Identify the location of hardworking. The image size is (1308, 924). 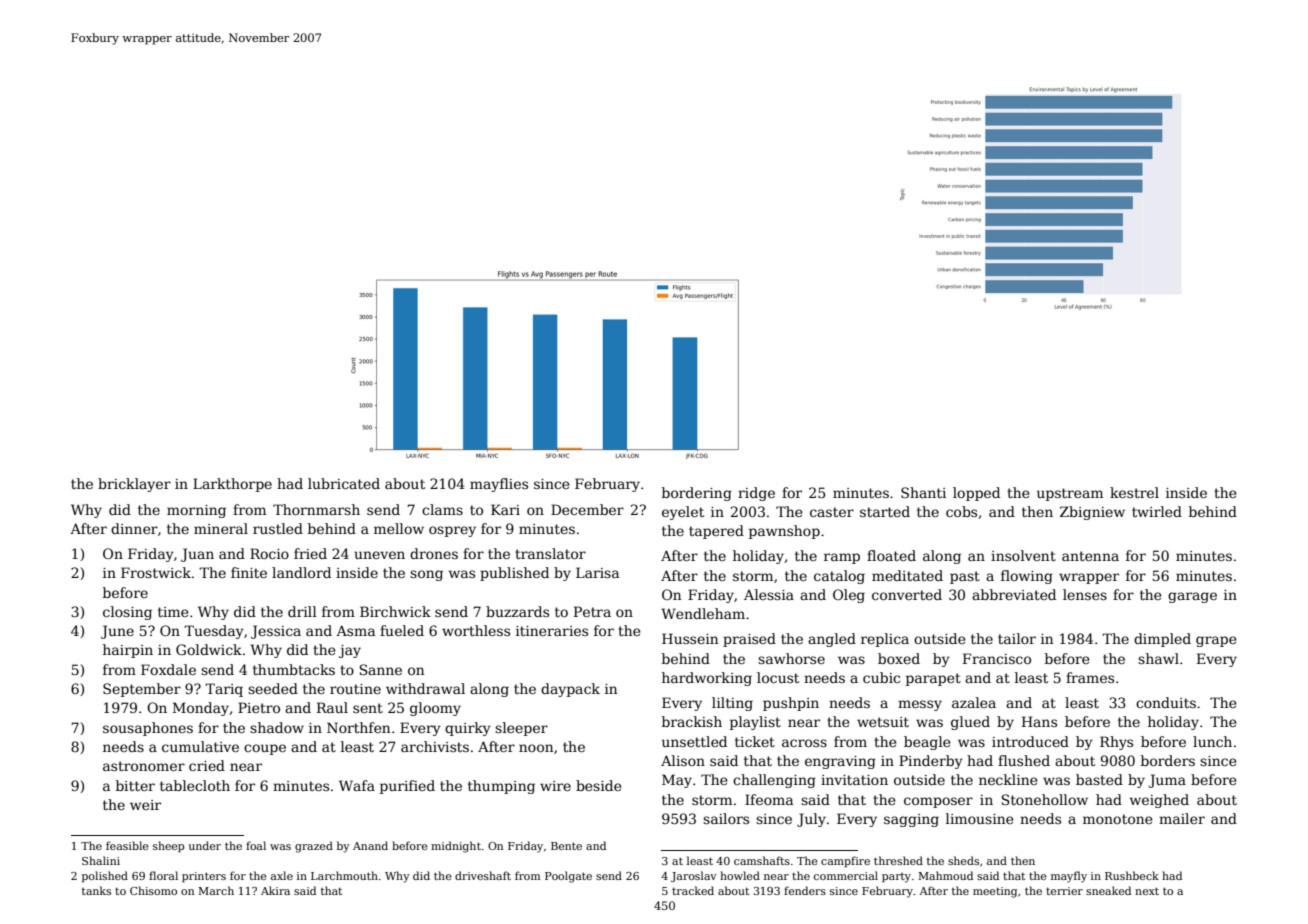
(707, 679).
